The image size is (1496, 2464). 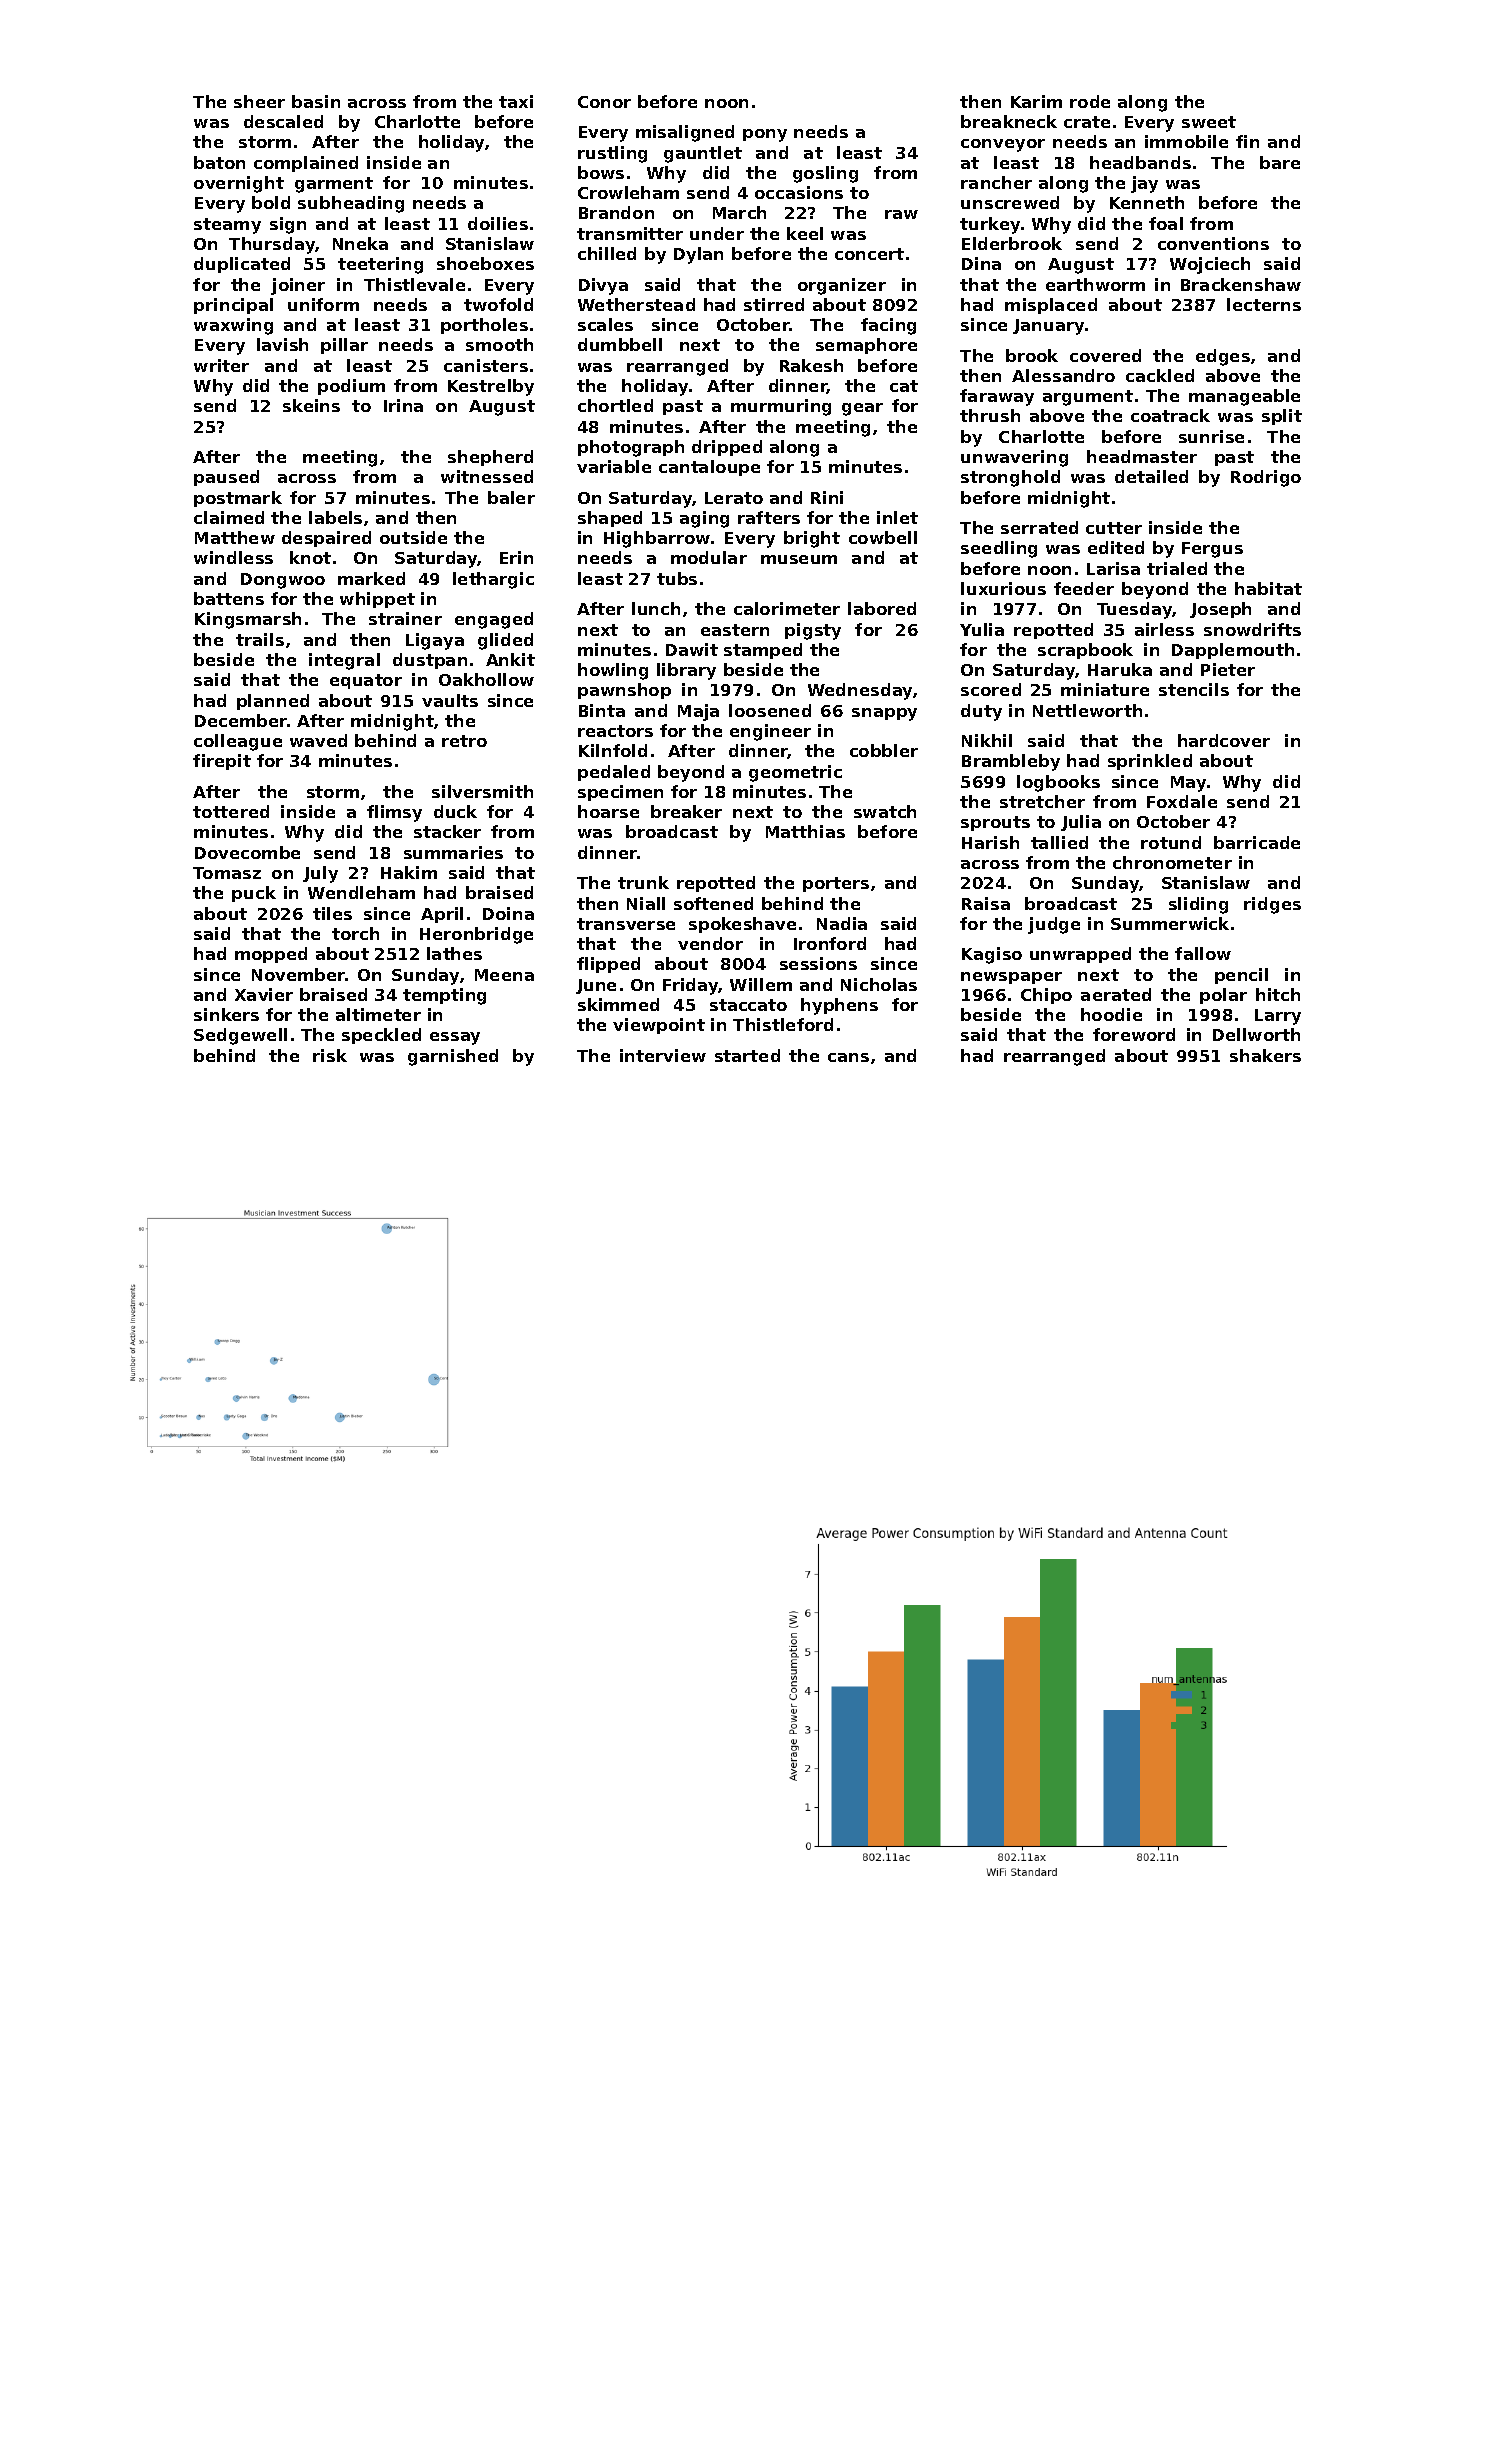 What do you see at coordinates (371, 578) in the screenshot?
I see `marked` at bounding box center [371, 578].
